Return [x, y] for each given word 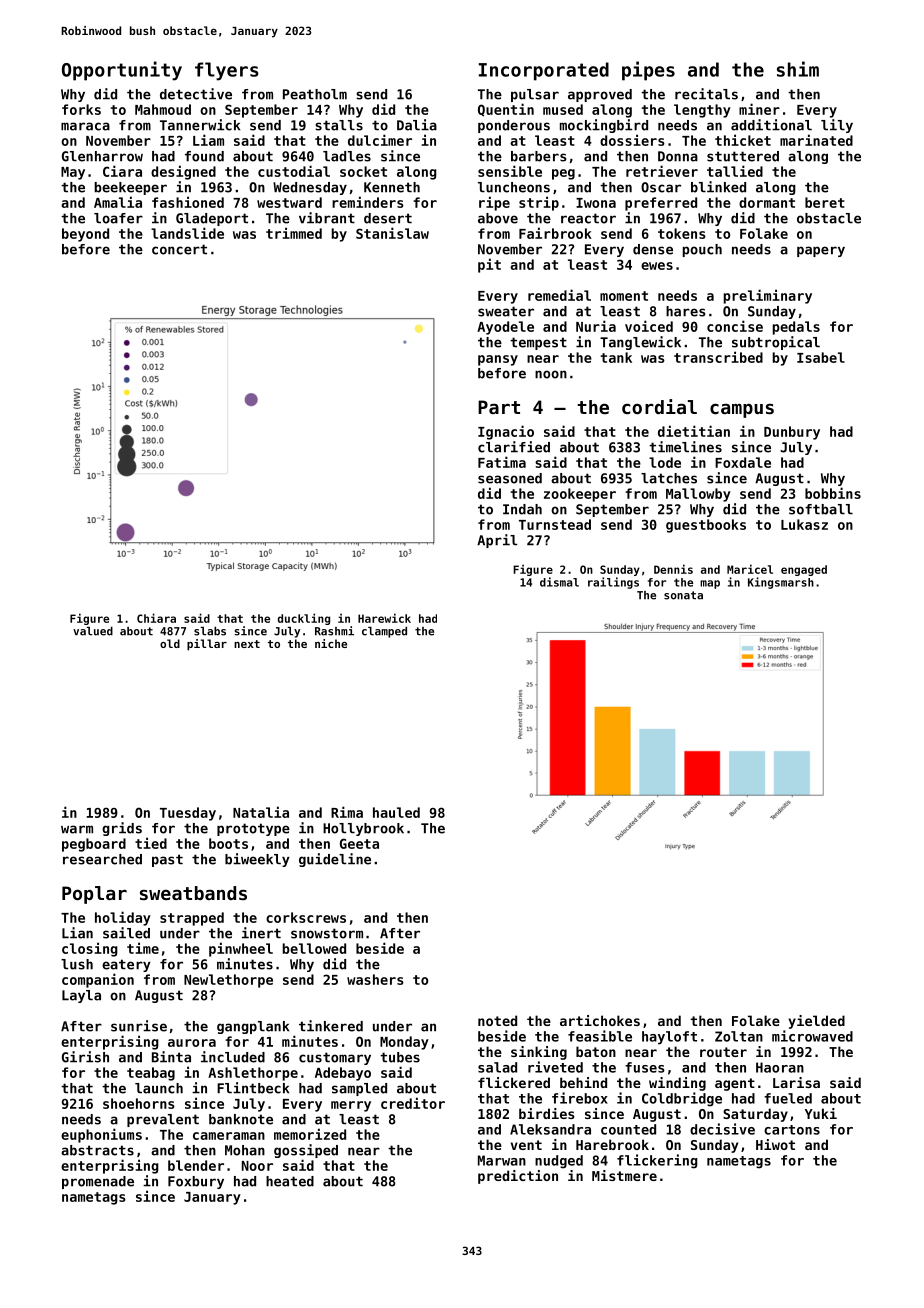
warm [77, 829]
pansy [498, 360]
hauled [396, 812]
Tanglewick [640, 343]
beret [825, 202]
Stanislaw [392, 233]
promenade [98, 1182]
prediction [518, 1177]
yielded [817, 1022]
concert [179, 249]
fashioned [188, 202]
